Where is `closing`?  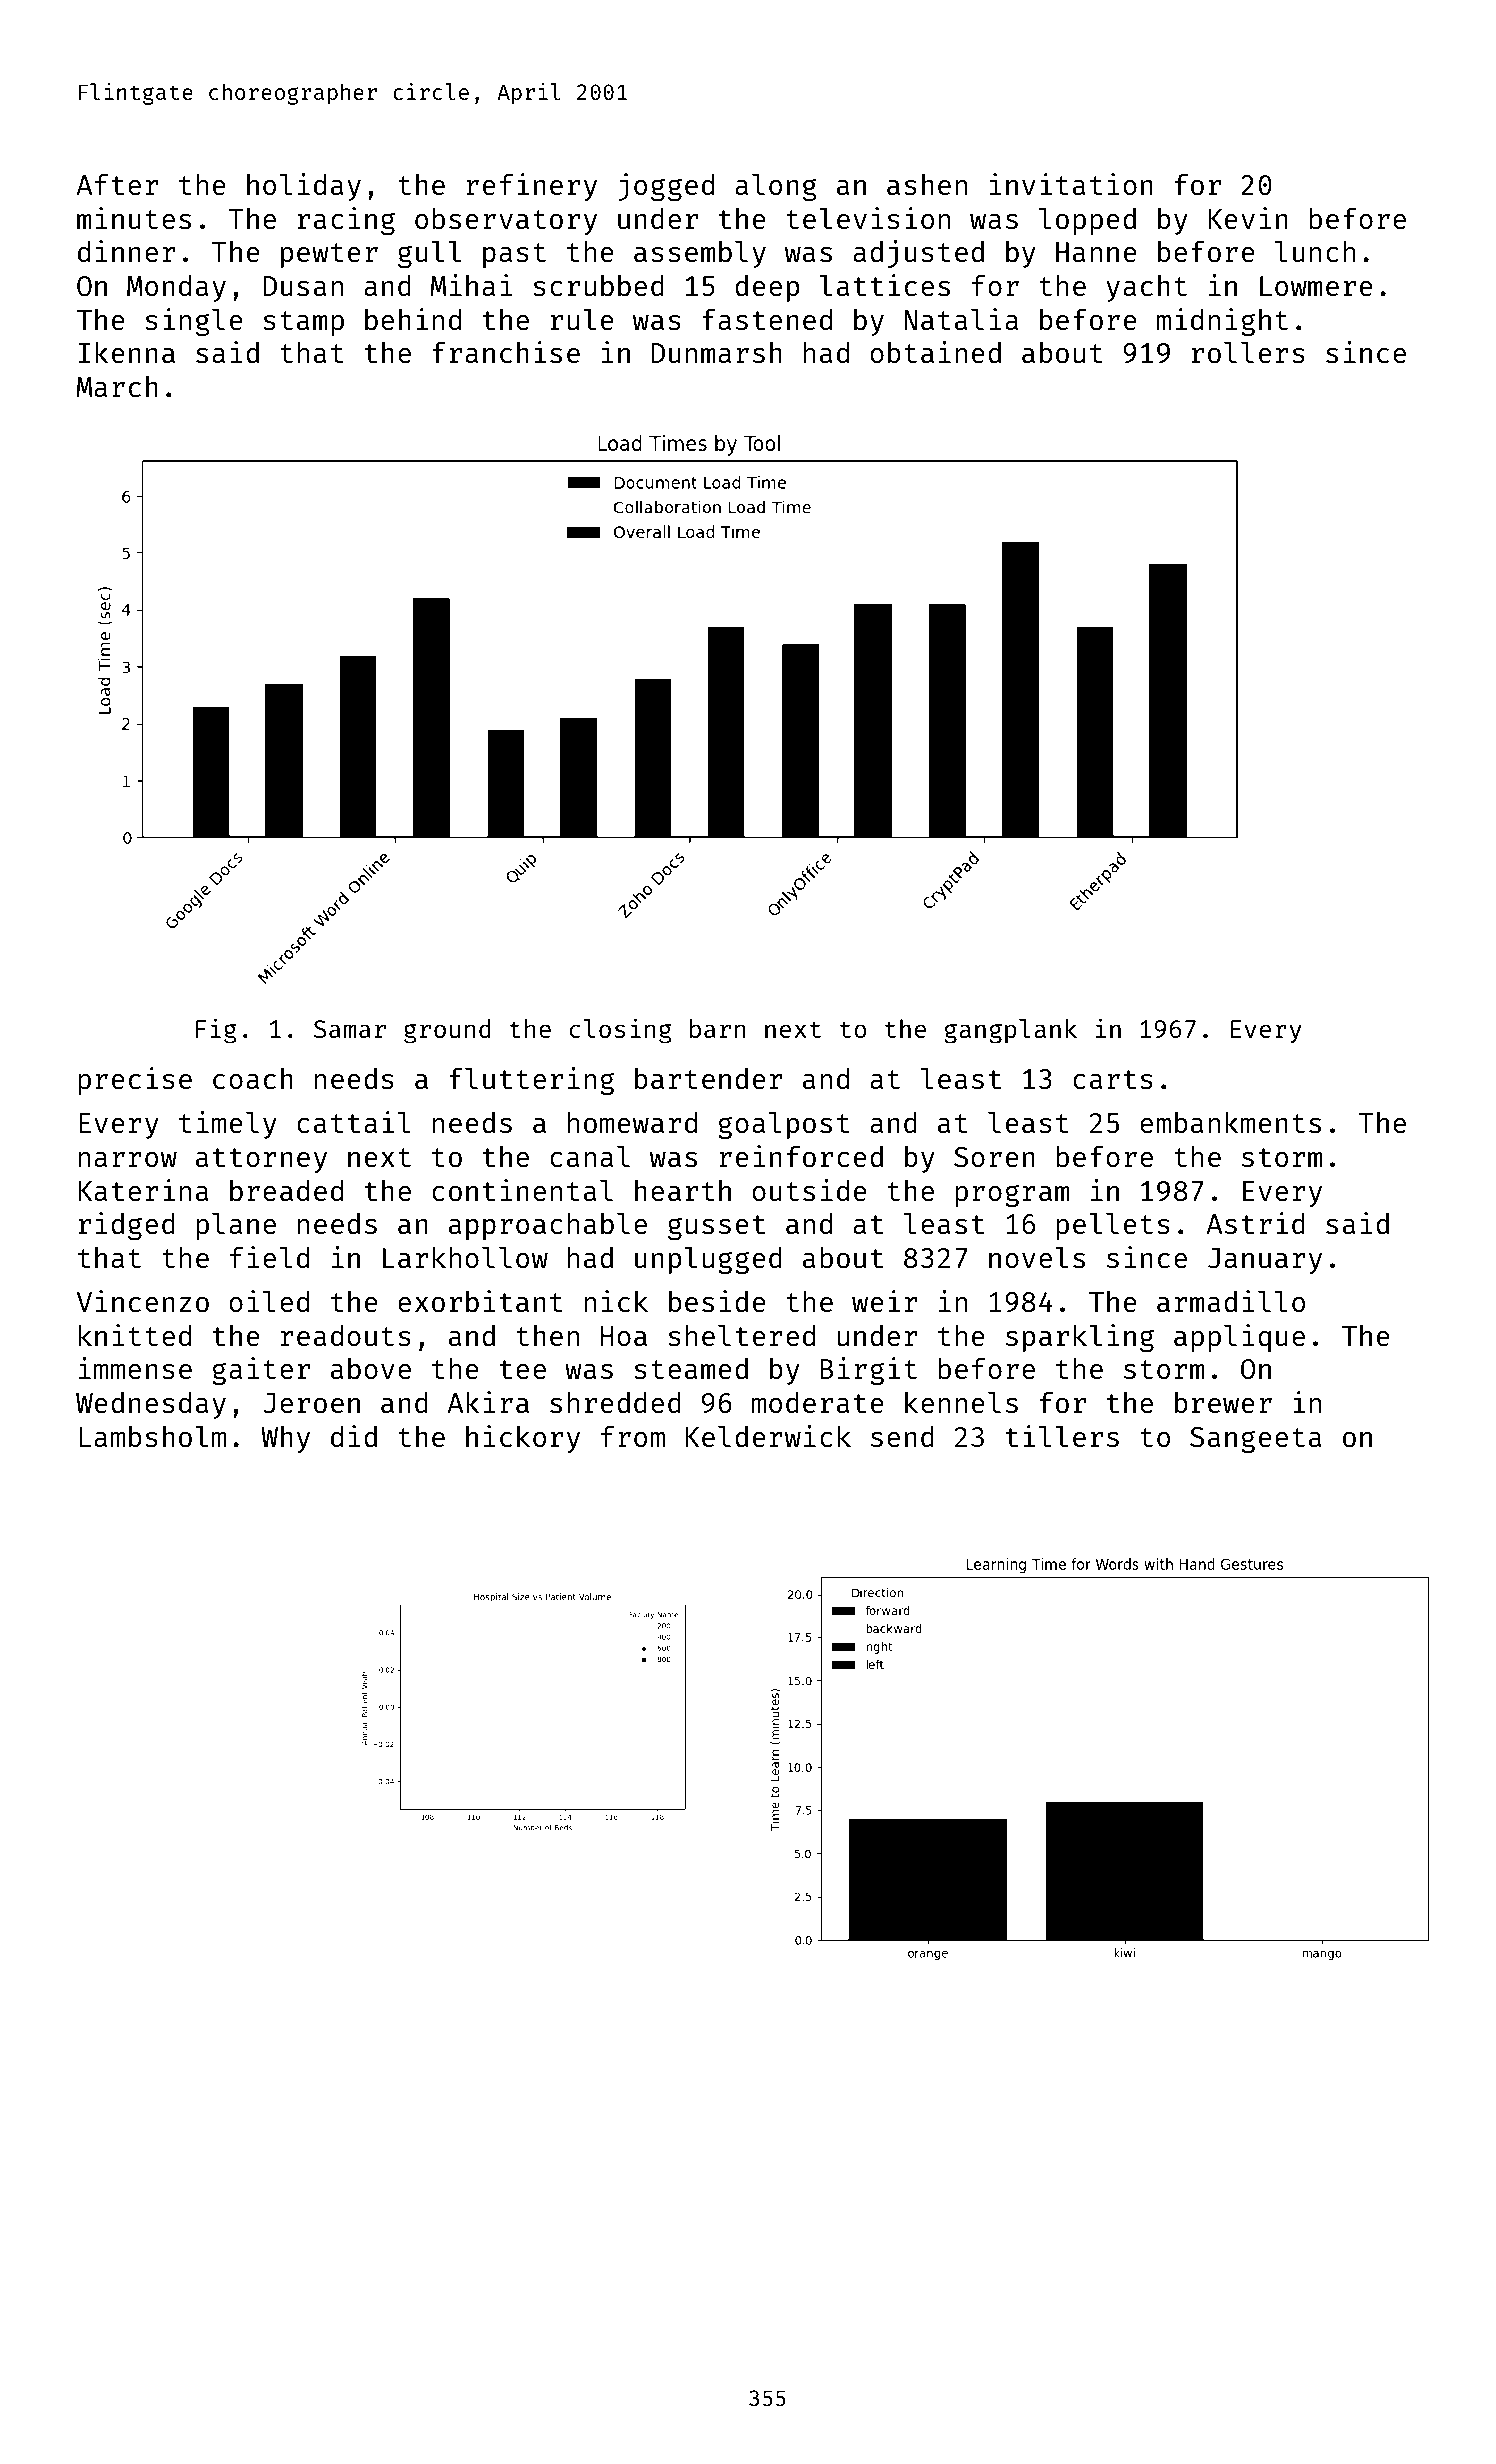
closing is located at coordinates (621, 1031).
